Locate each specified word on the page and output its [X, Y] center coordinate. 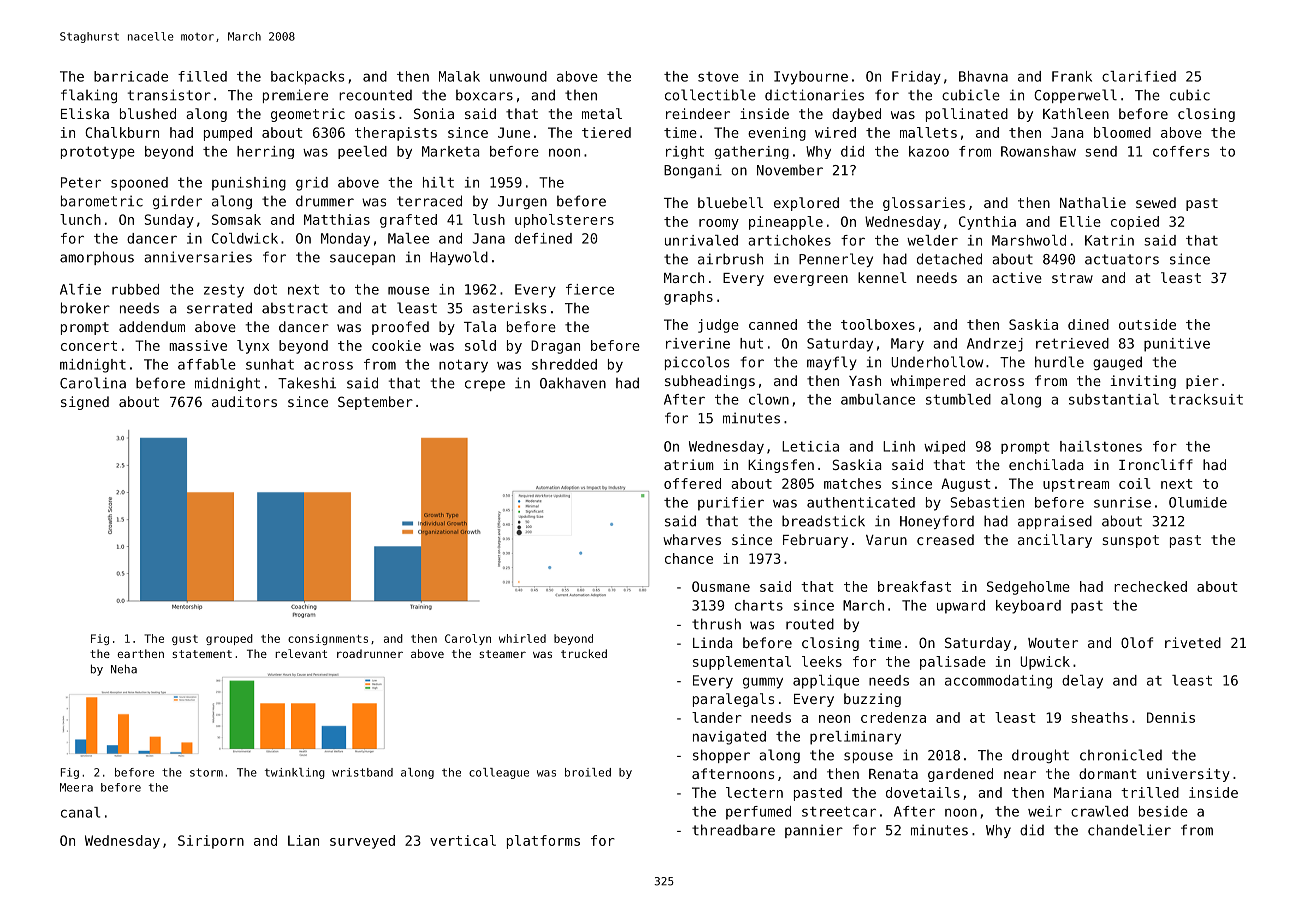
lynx [253, 347]
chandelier [1129, 830]
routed [810, 624]
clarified [1139, 76]
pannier [814, 831]
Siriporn [211, 842]
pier [1202, 382]
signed [85, 403]
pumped [228, 134]
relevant [301, 653]
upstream [1076, 485]
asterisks [509, 308]
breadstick [823, 521]
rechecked [1150, 586]
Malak [459, 76]
